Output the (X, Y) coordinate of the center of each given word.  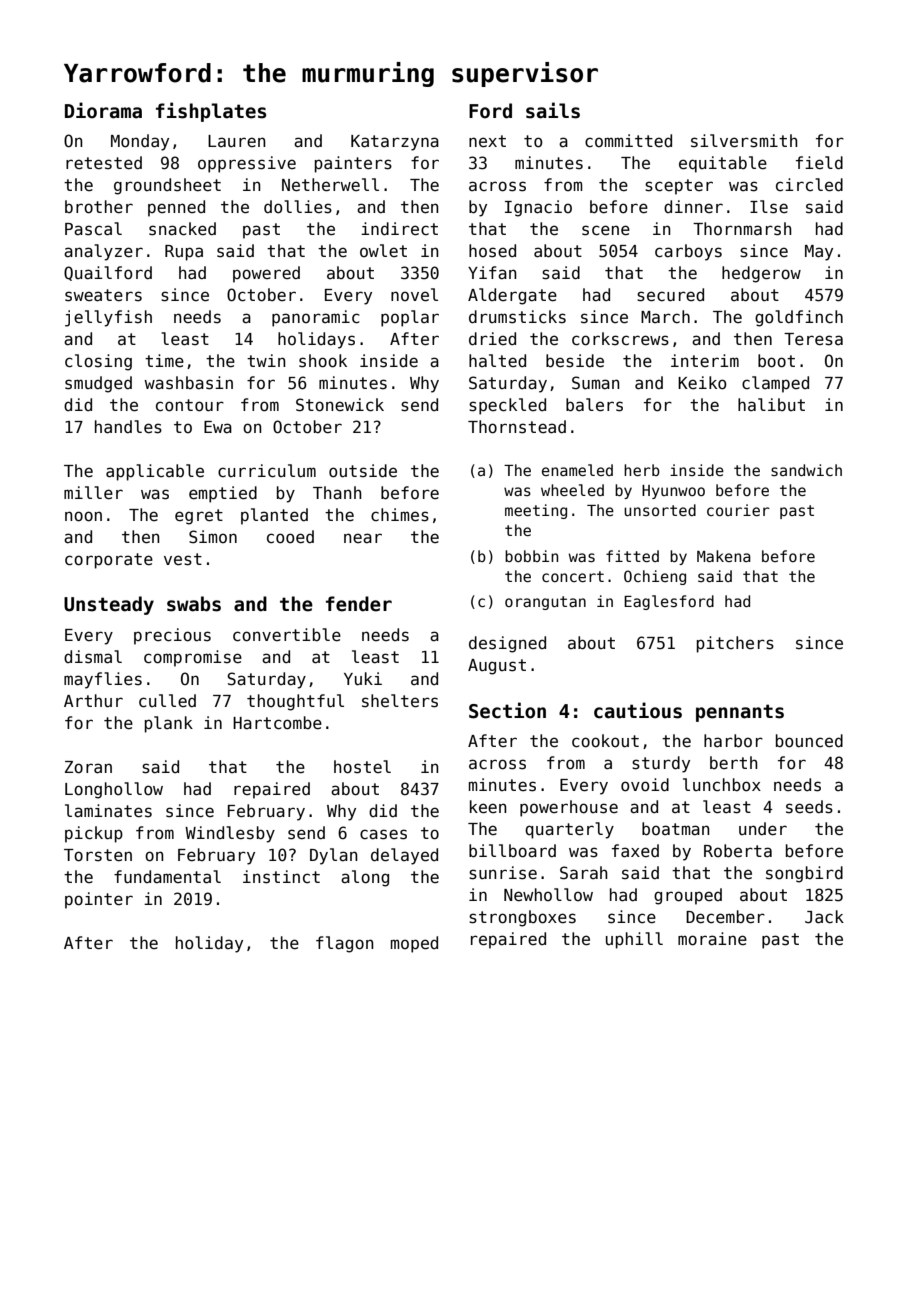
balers (594, 405)
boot (776, 361)
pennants (740, 713)
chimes (400, 515)
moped (414, 944)
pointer (99, 900)
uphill (634, 940)
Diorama (103, 110)
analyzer (103, 252)
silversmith (744, 141)
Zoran (88, 767)
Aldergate (512, 296)
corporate (109, 561)
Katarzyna (395, 143)
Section (507, 710)
